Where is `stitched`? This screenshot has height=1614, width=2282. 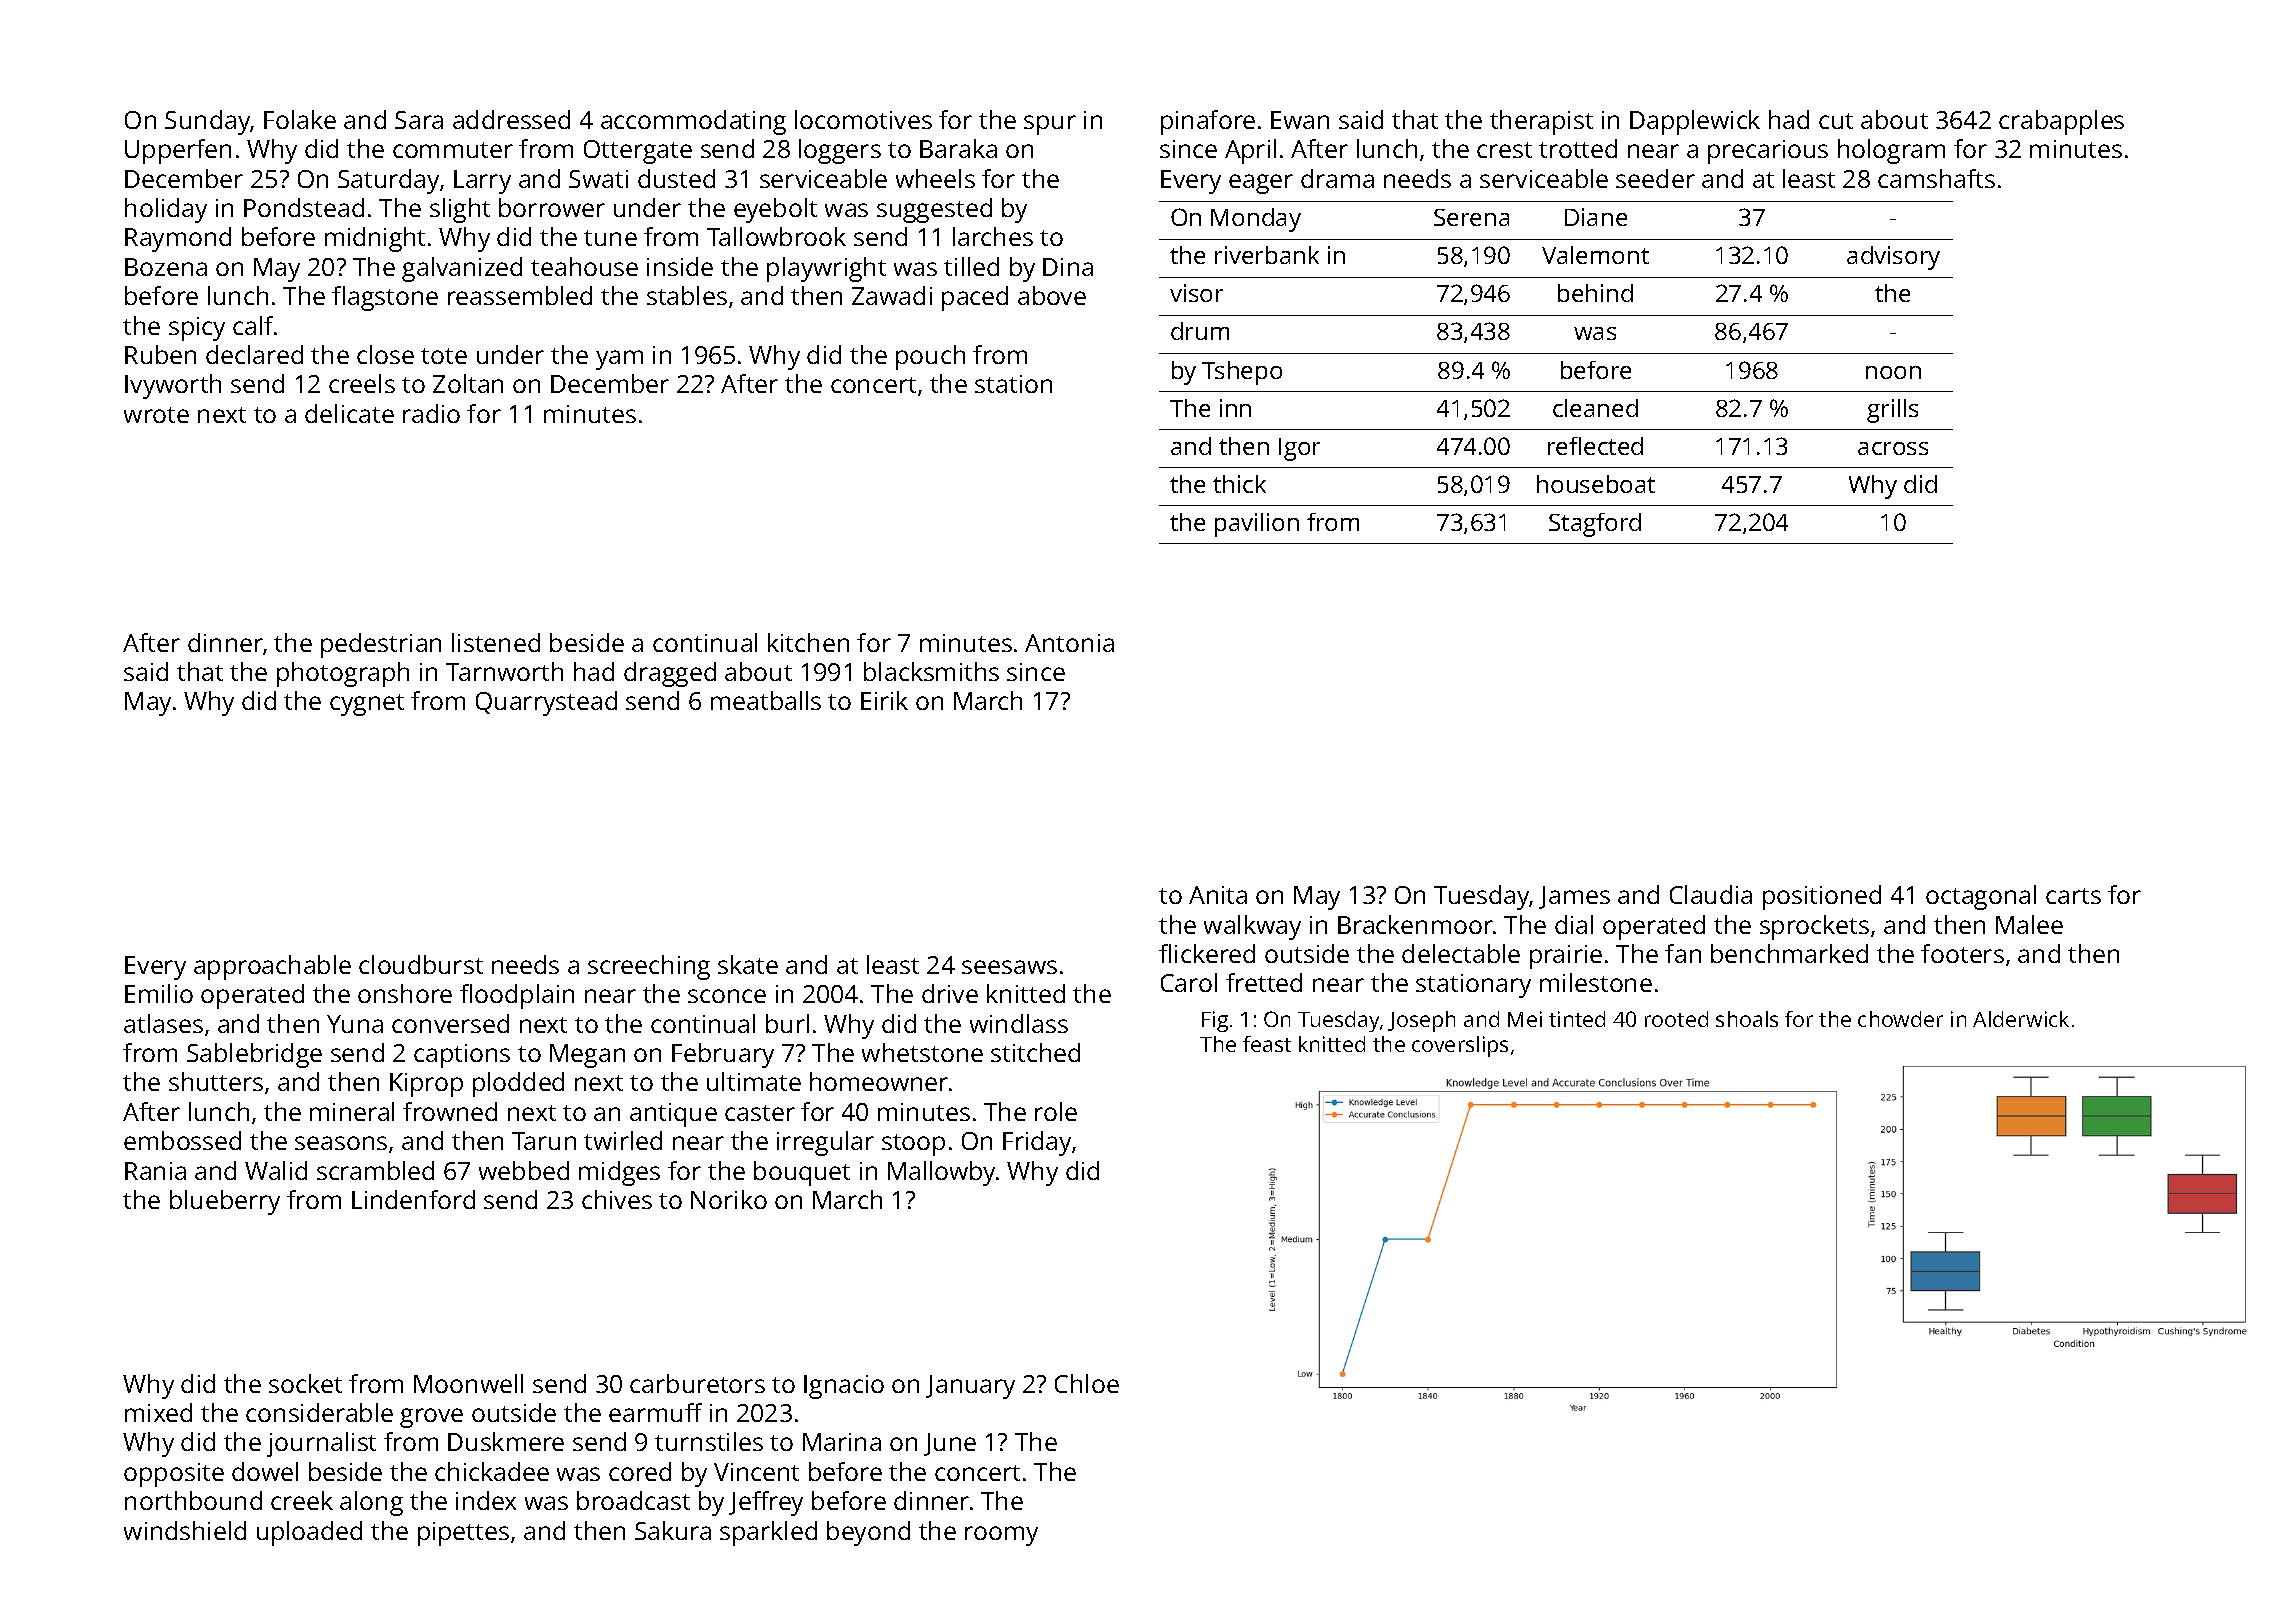 stitched is located at coordinates (1035, 1052).
